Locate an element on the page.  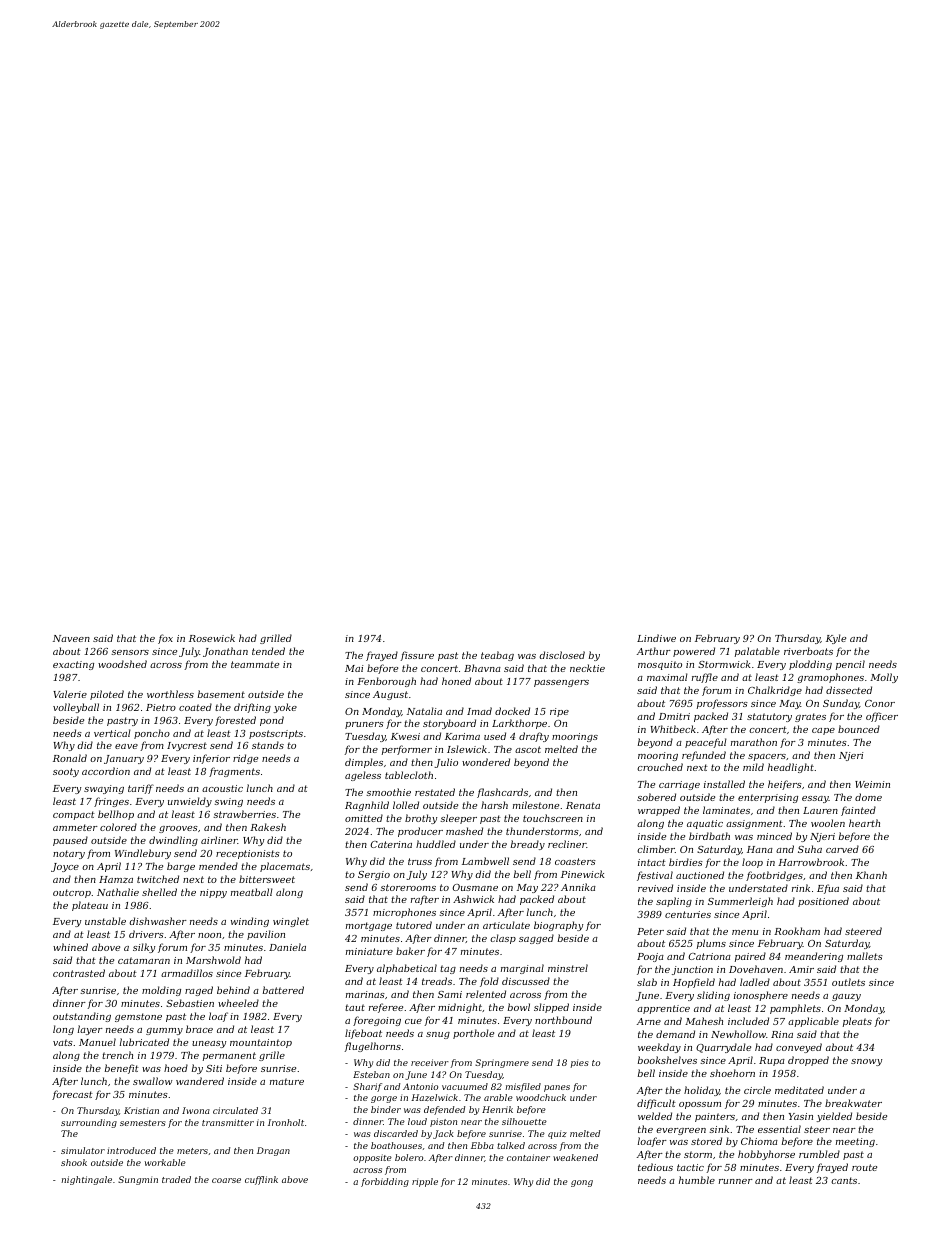
Yasin is located at coordinates (801, 1116).
